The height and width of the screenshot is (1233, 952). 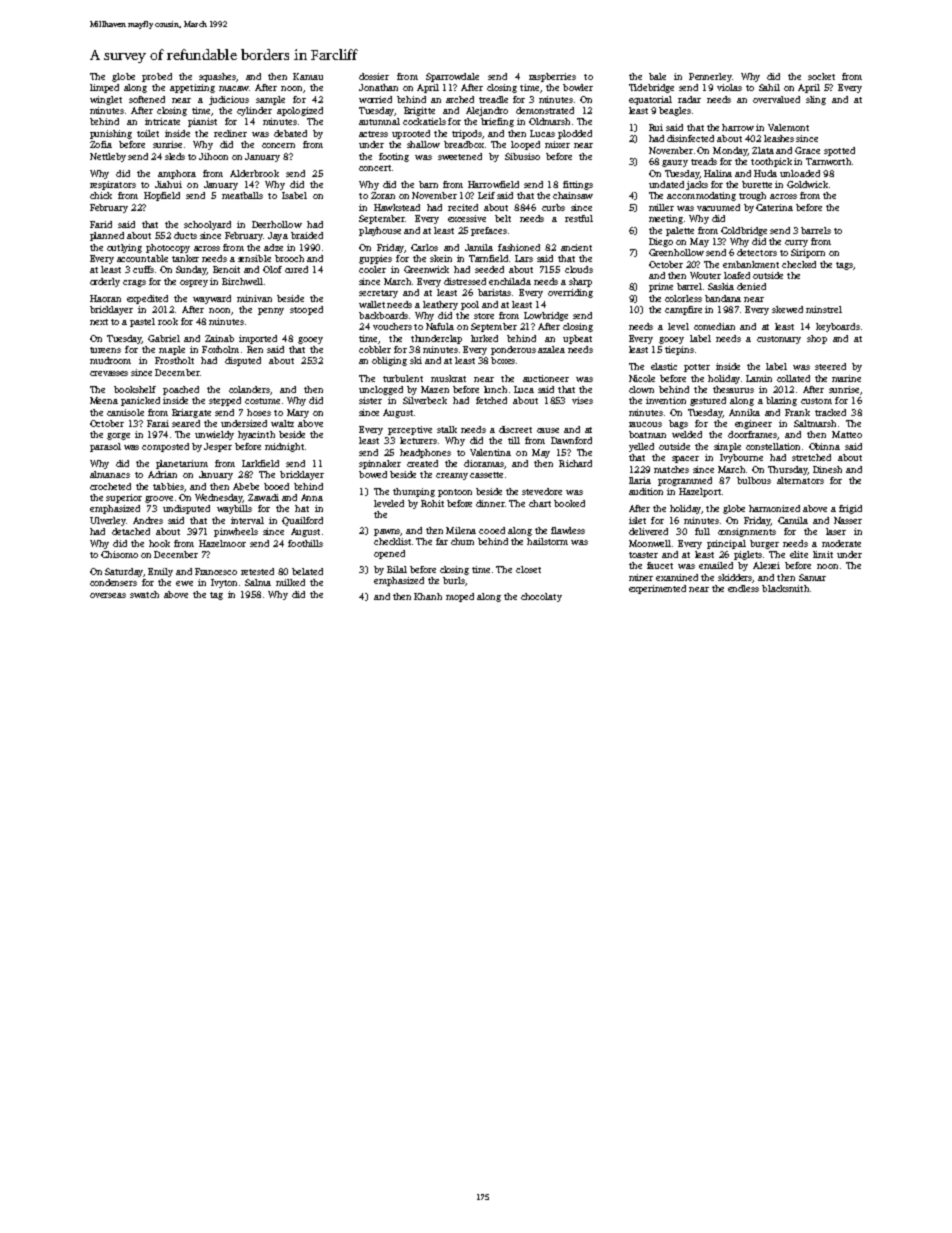 I want to click on Coldbridge, so click(x=744, y=231).
